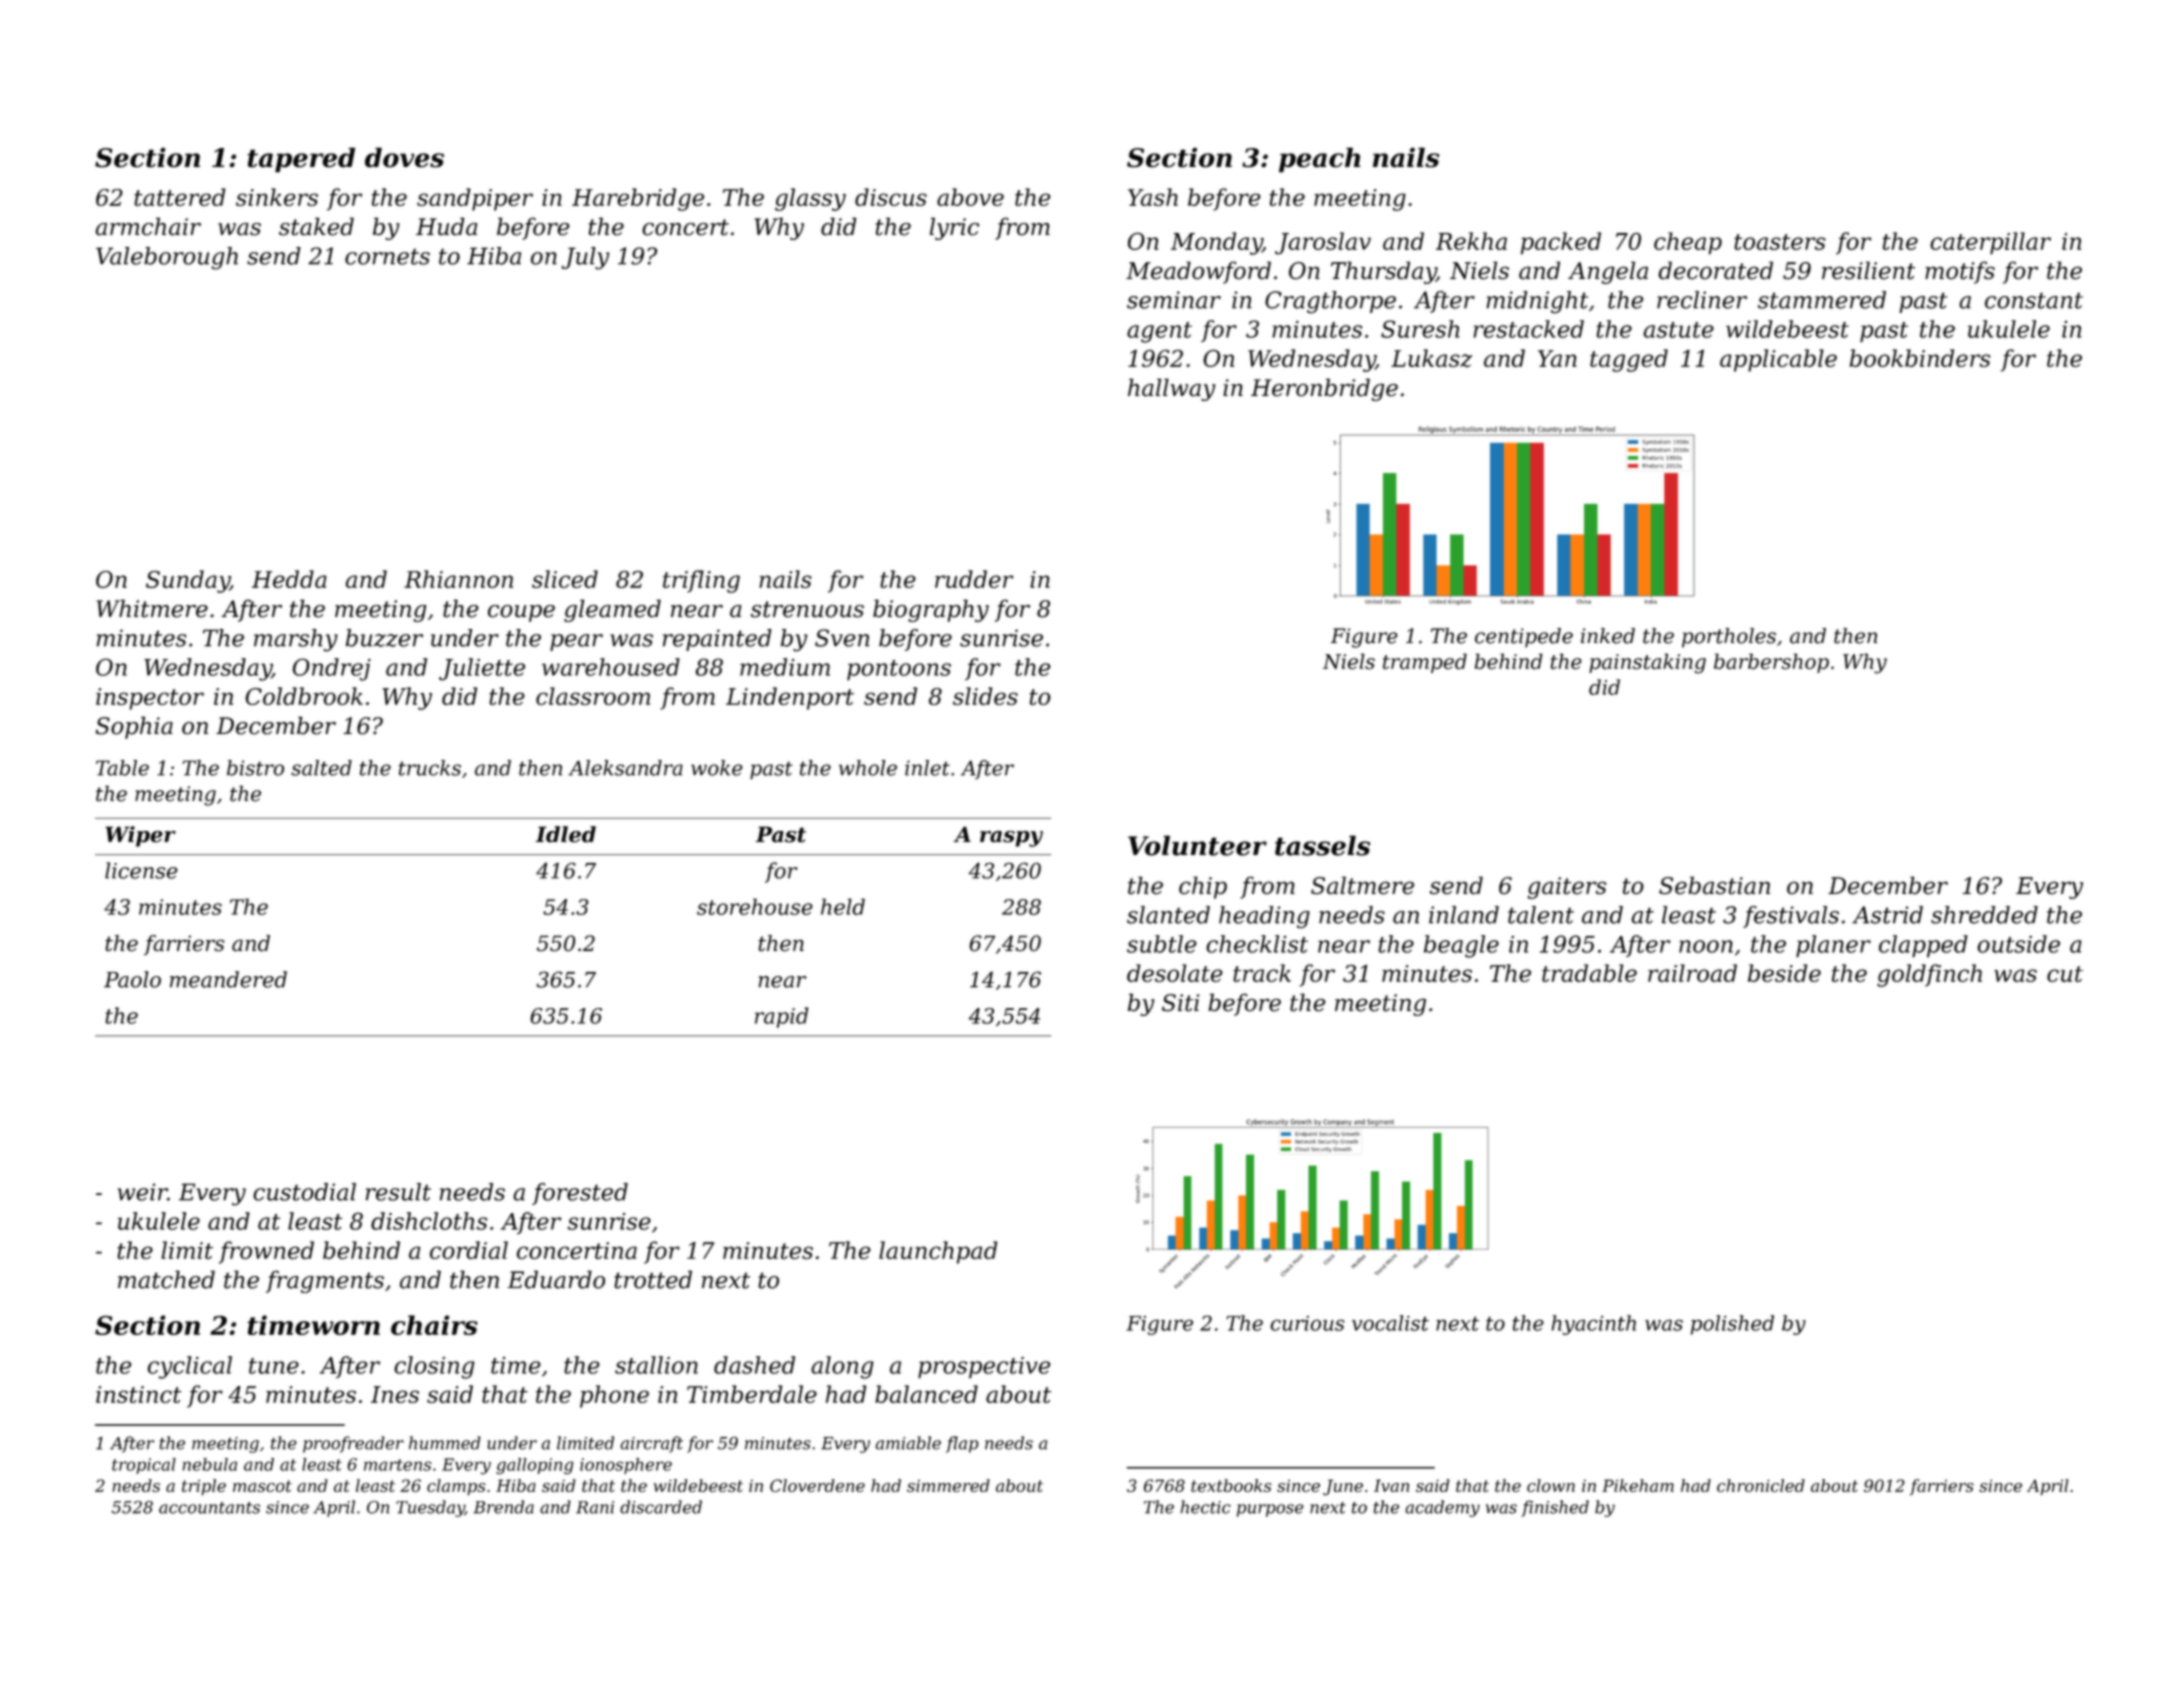 This image has width=2178, height=1683. Describe the element at coordinates (1679, 330) in the image. I see `astute` at that location.
